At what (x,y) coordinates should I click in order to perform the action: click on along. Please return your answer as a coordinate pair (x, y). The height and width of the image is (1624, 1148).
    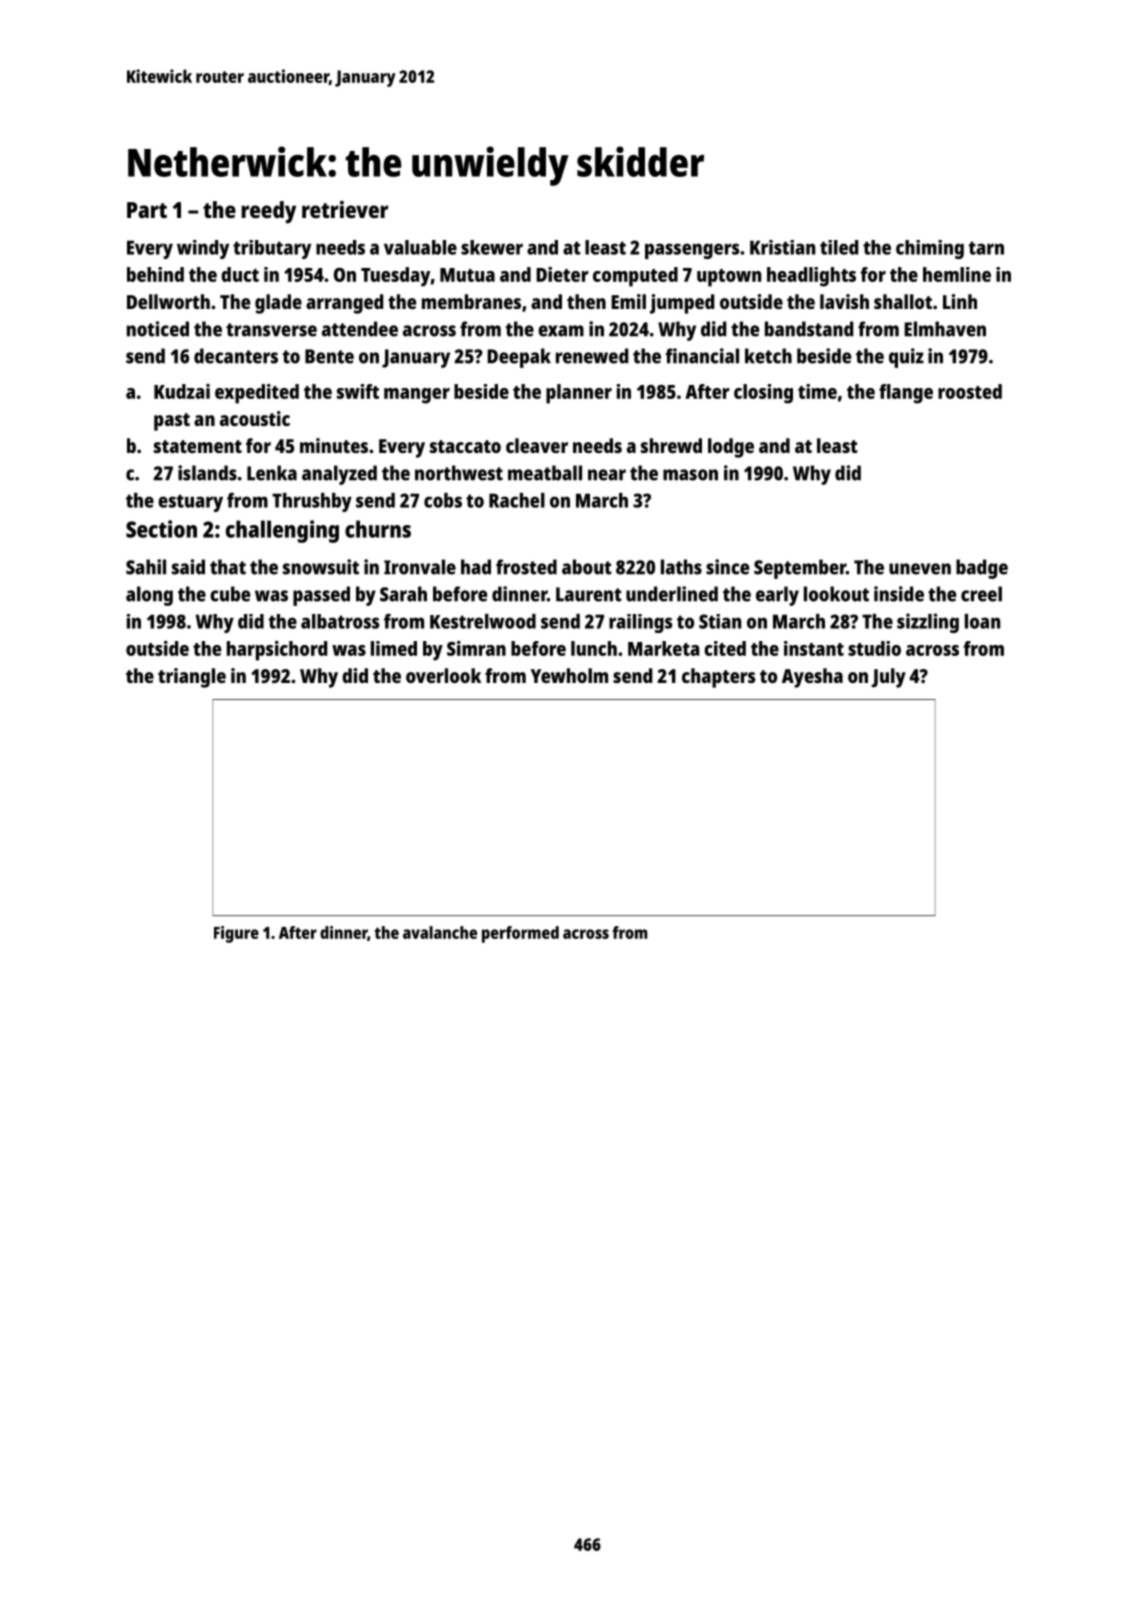
    Looking at the image, I should click on (149, 596).
